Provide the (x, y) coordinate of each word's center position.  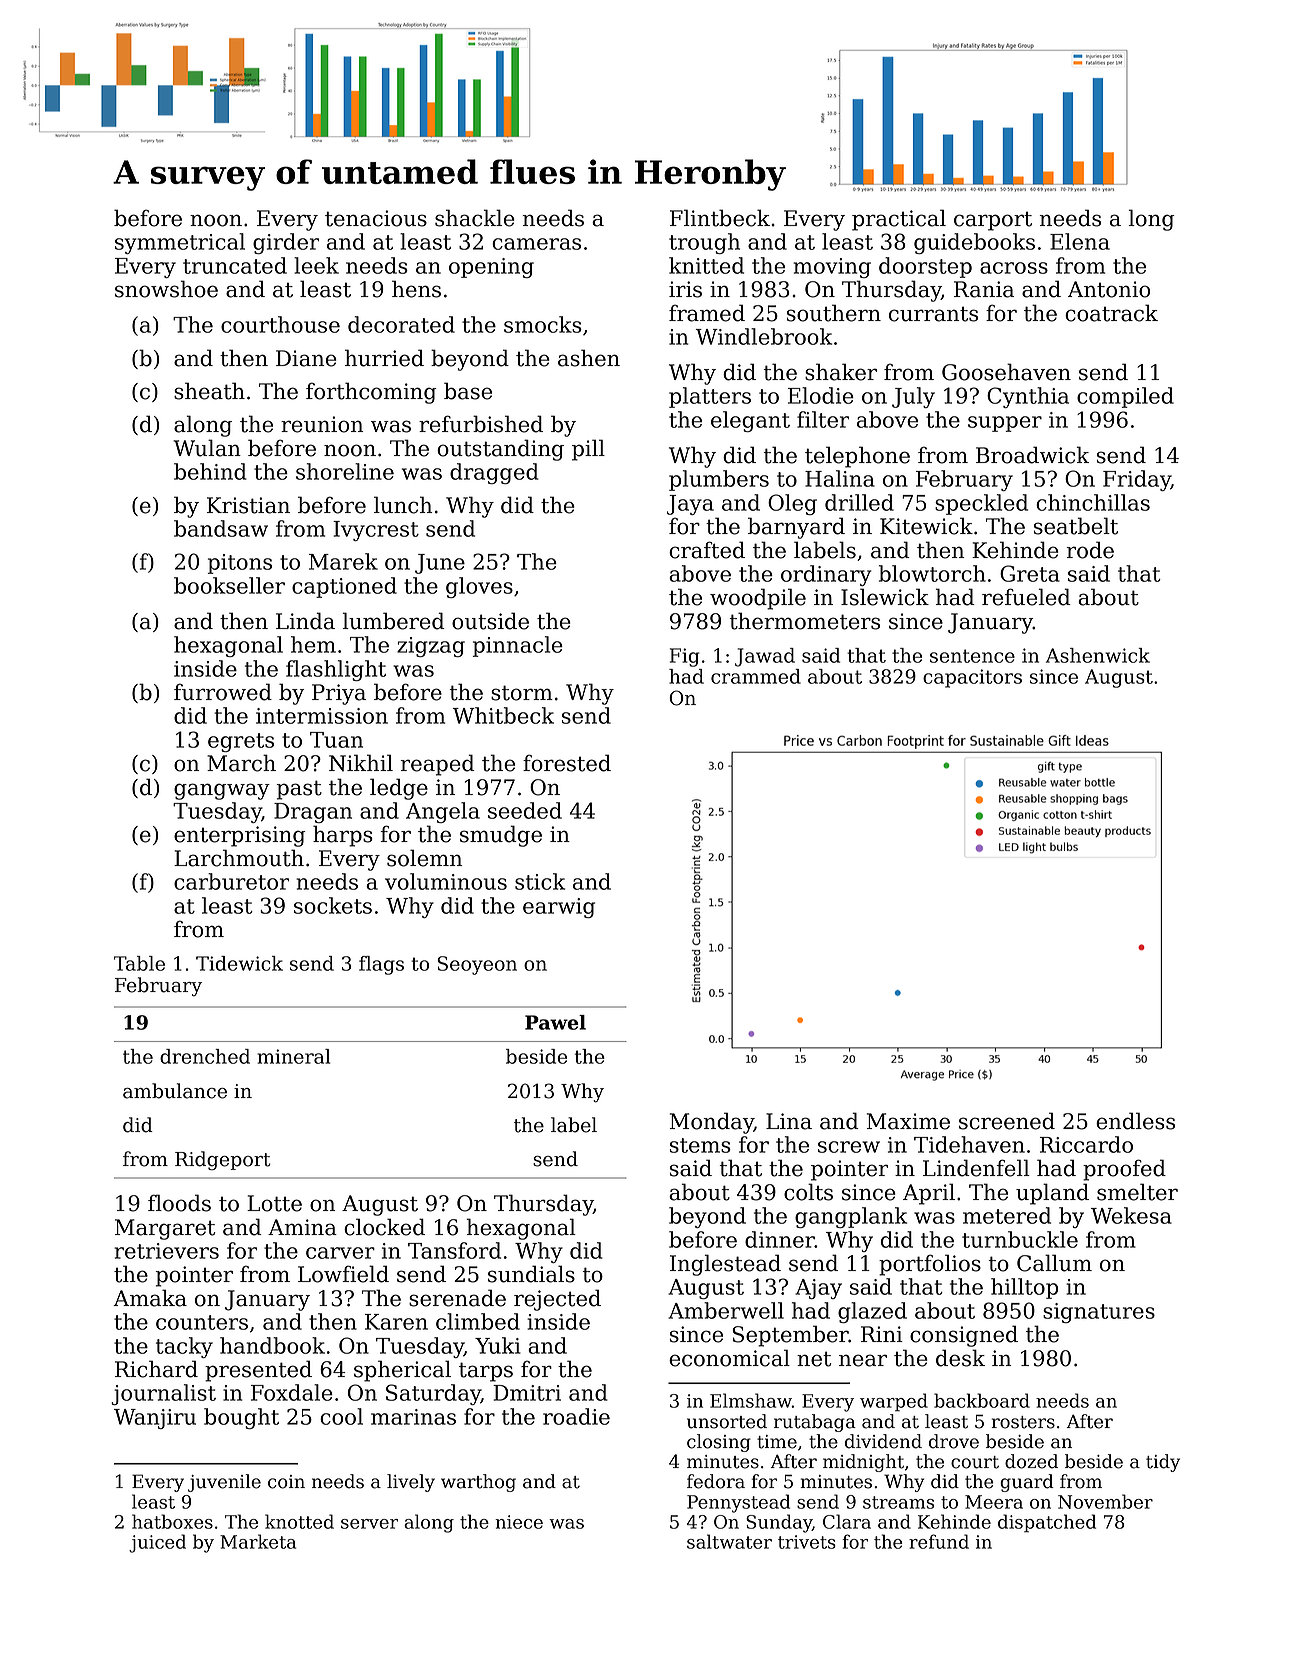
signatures (1099, 1313)
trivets (807, 1542)
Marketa (258, 1541)
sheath (209, 391)
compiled (1125, 397)
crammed (756, 676)
